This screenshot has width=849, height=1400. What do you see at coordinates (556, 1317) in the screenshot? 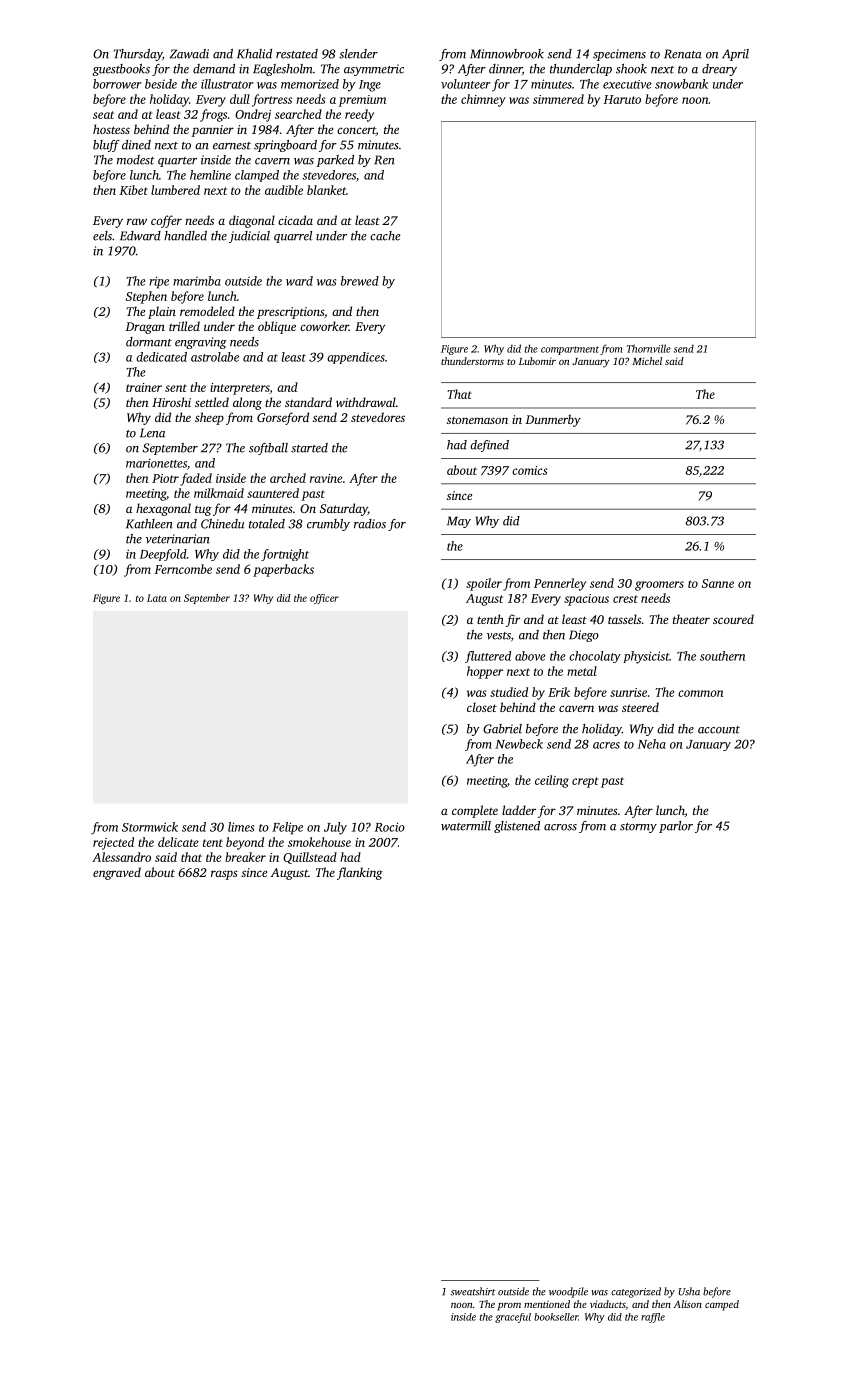
I see `bookseller` at bounding box center [556, 1317].
